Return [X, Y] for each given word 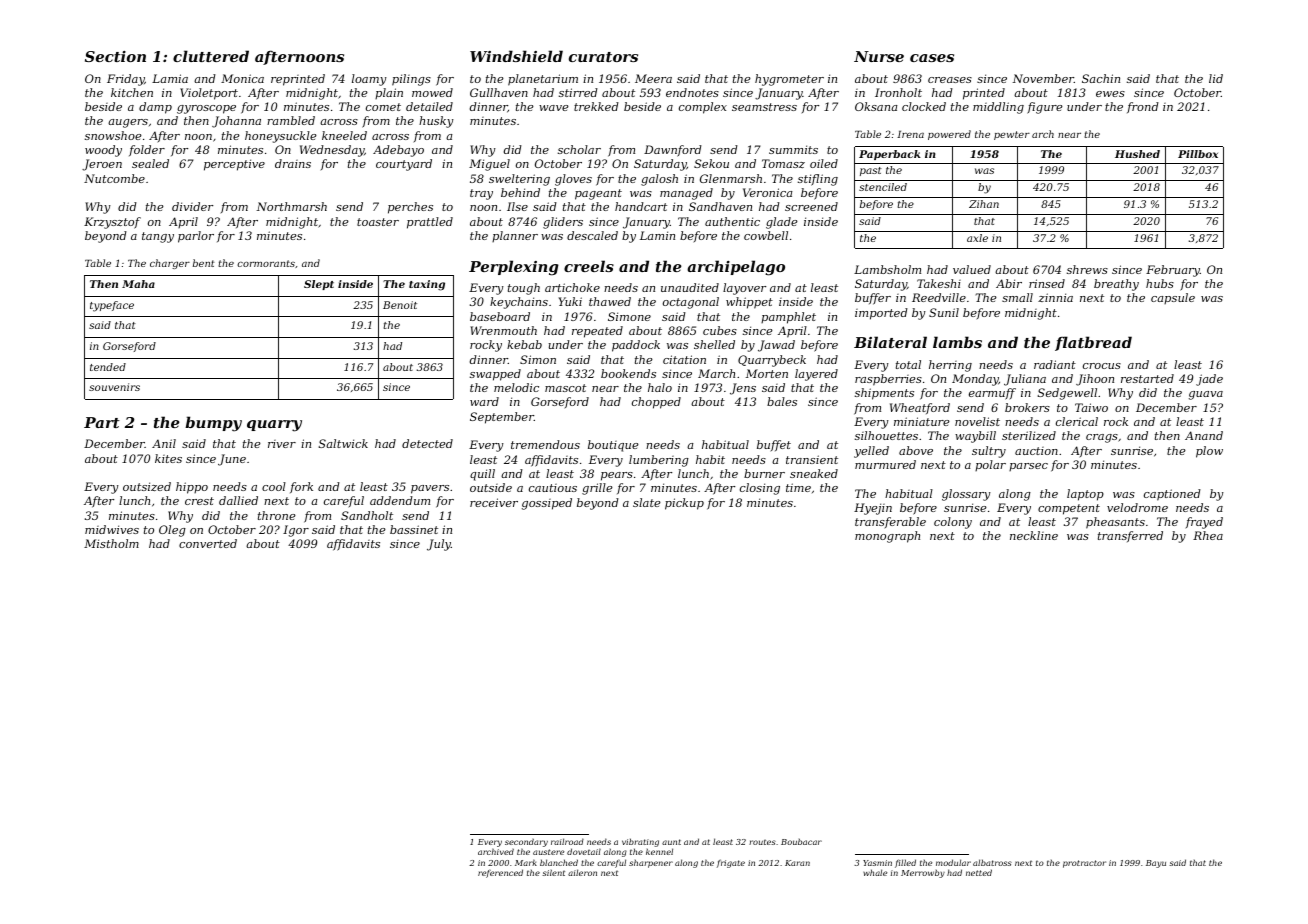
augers [128, 123]
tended [108, 367]
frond [1143, 107]
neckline [1034, 535]
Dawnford [673, 151]
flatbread [1093, 343]
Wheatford [920, 408]
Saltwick [343, 443]
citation [684, 359]
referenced [500, 873]
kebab [524, 344]
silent [553, 873]
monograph [887, 537]
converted [208, 543]
